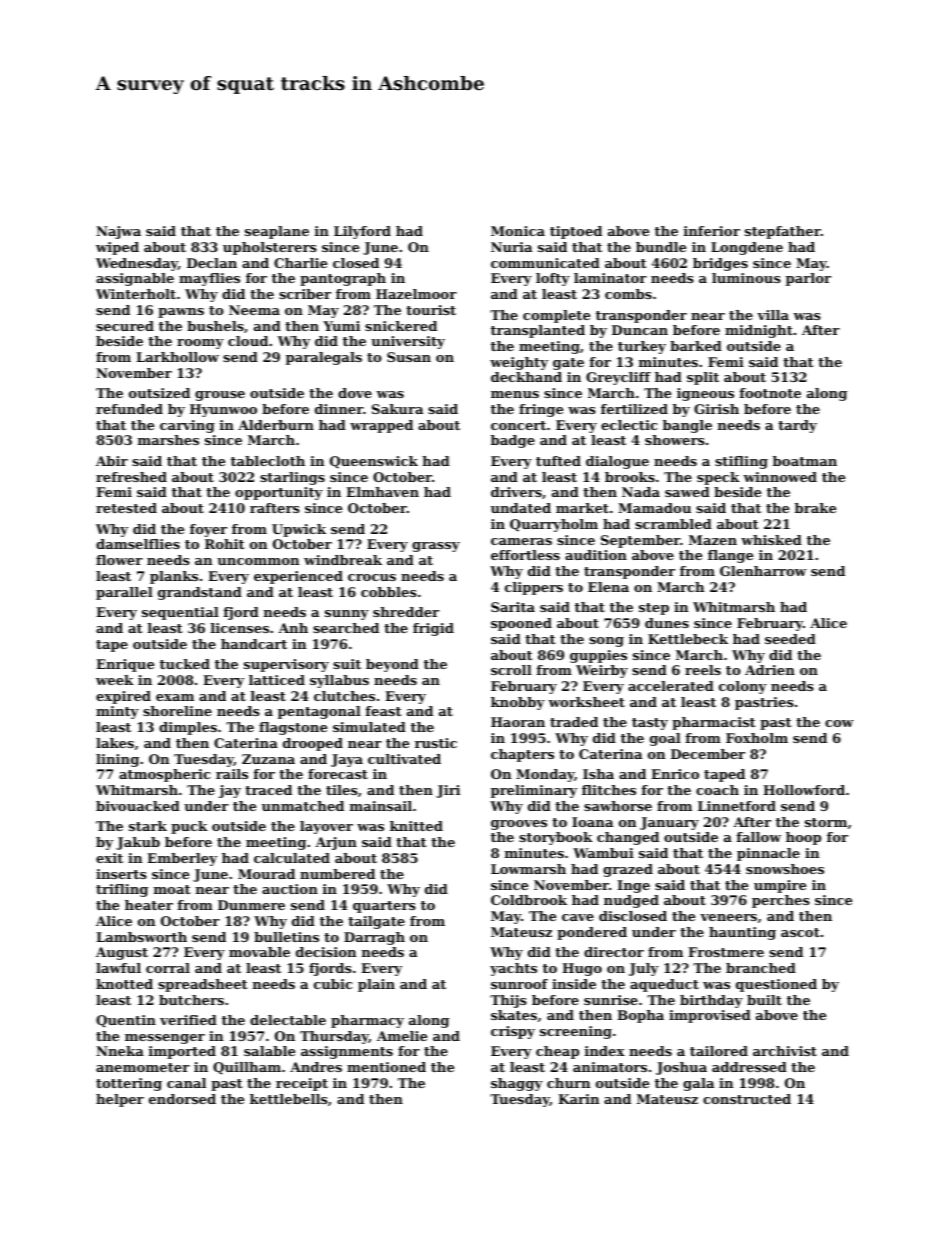 This page has height=1233, width=952. I want to click on January, so click(669, 823).
